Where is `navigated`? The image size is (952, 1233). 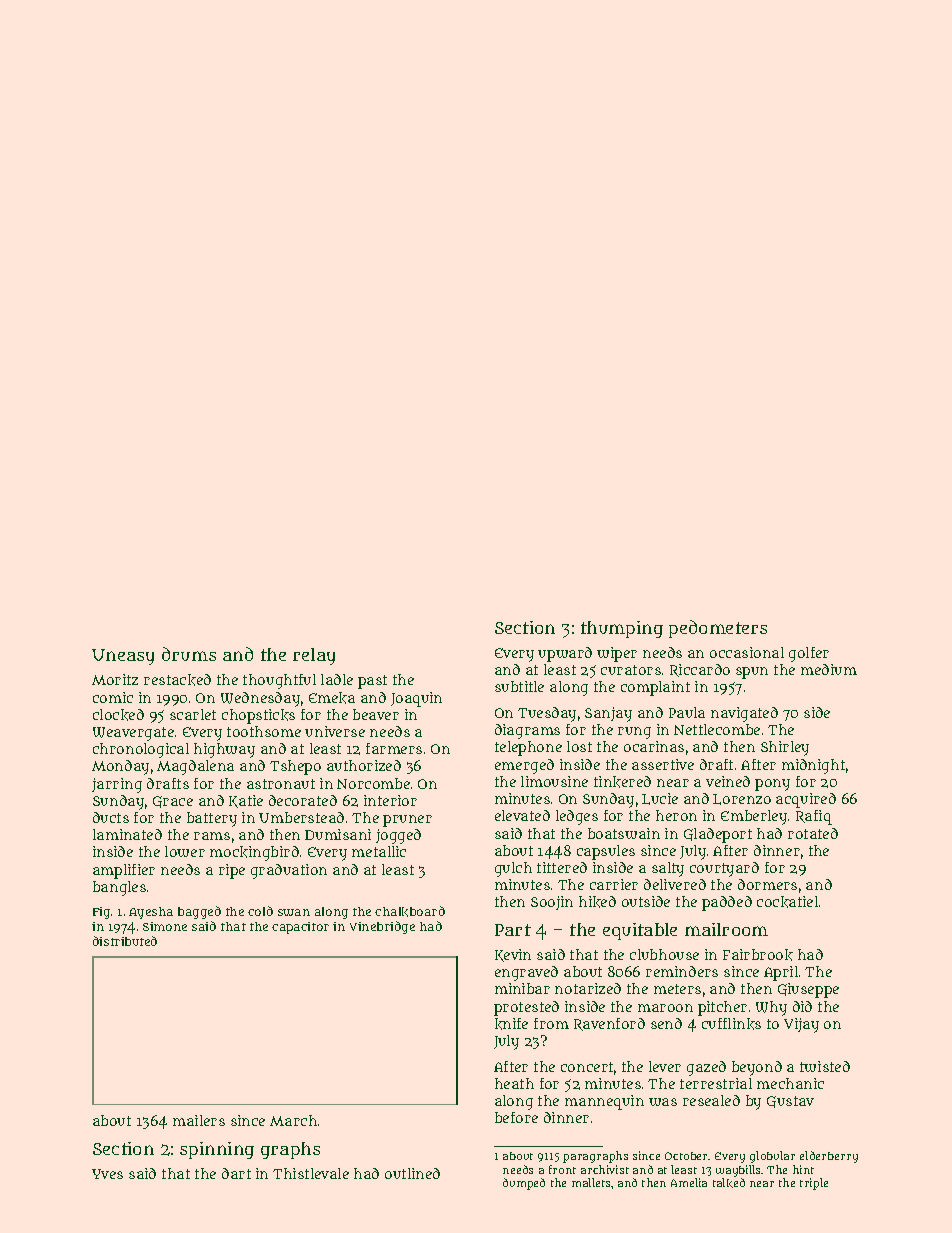 navigated is located at coordinates (744, 714).
